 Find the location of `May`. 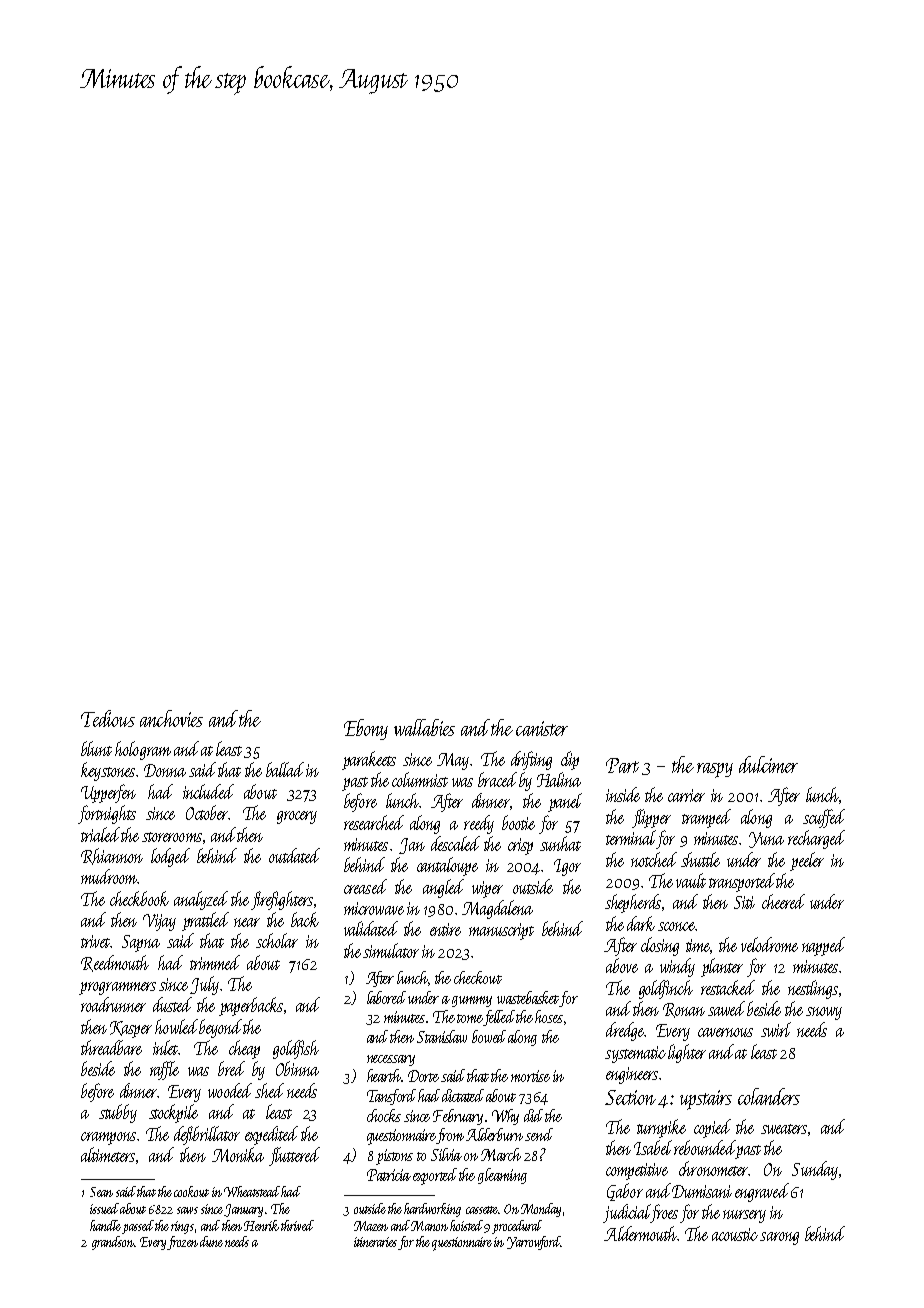

May is located at coordinates (453, 761).
